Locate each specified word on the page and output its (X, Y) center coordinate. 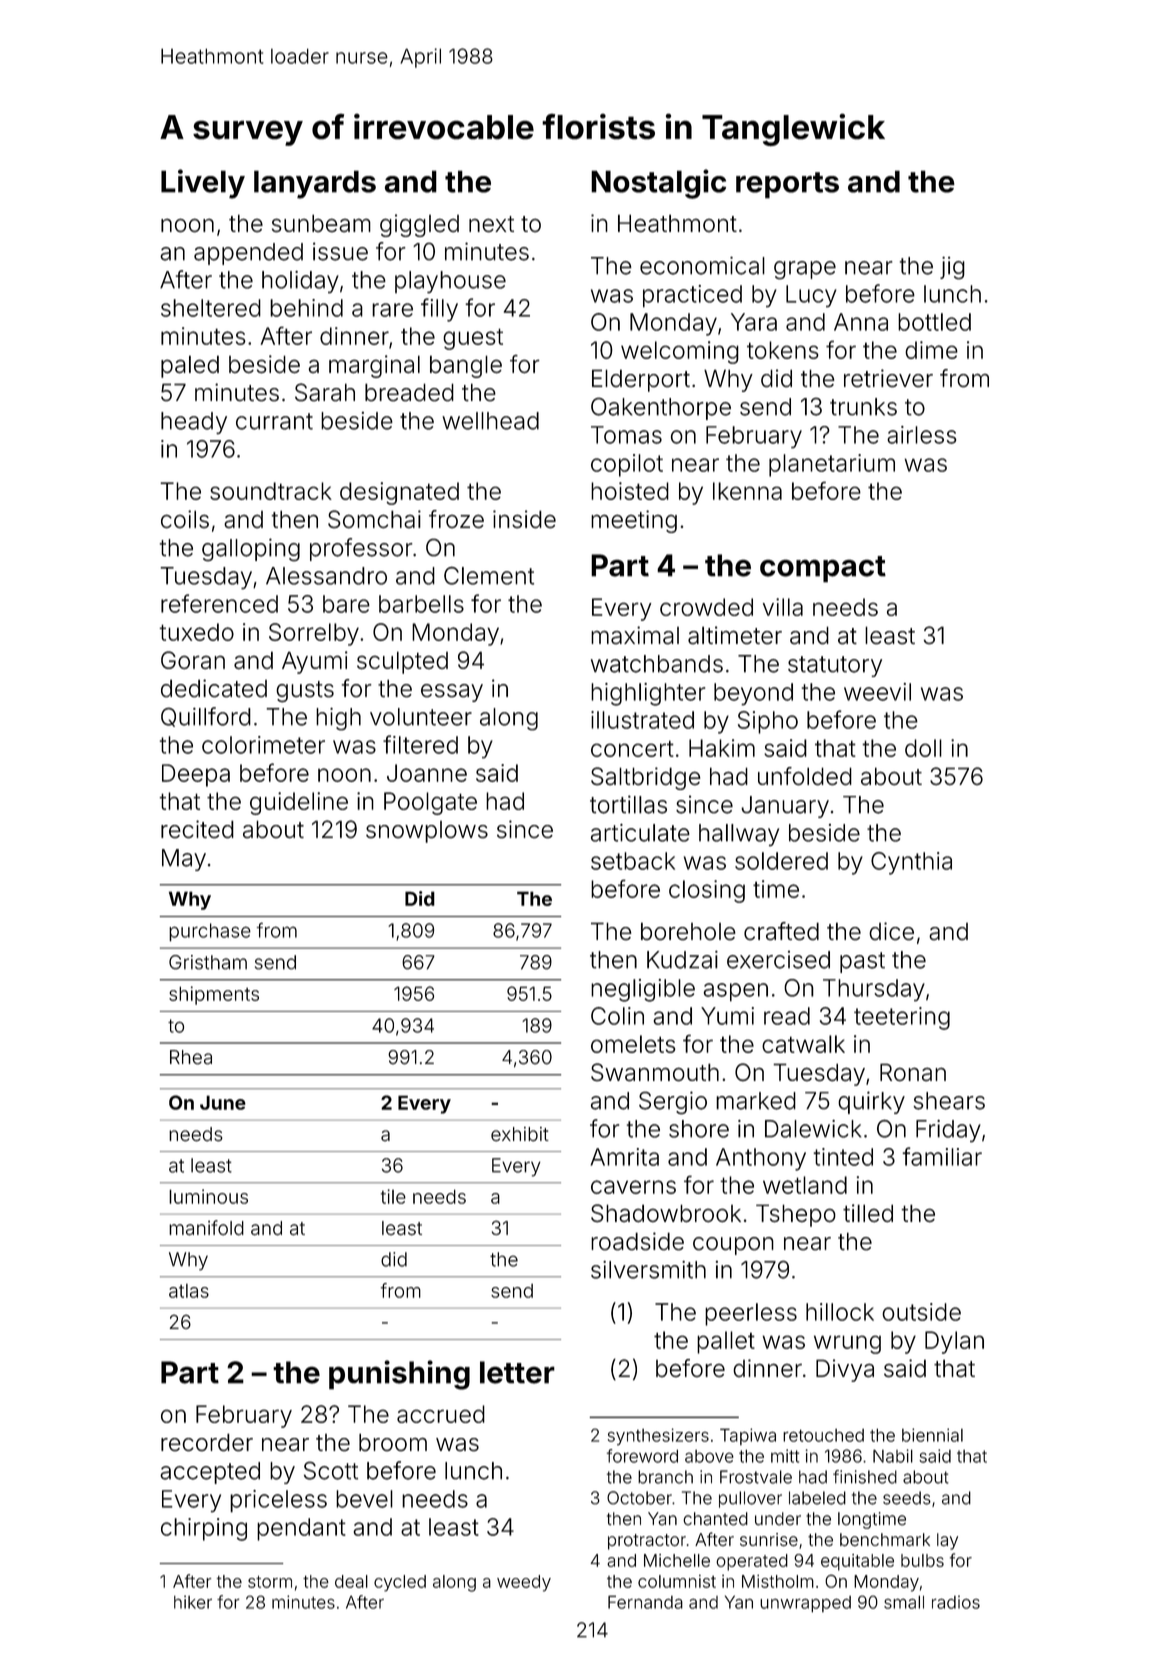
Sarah (325, 392)
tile (393, 1196)
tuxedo (196, 632)
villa (783, 607)
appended (248, 254)
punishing (399, 1375)
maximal (635, 635)
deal (351, 1581)
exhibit (520, 1134)
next (491, 224)
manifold (206, 1228)
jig (952, 268)
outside (921, 1312)
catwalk (803, 1044)
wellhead (490, 421)
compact (823, 569)
